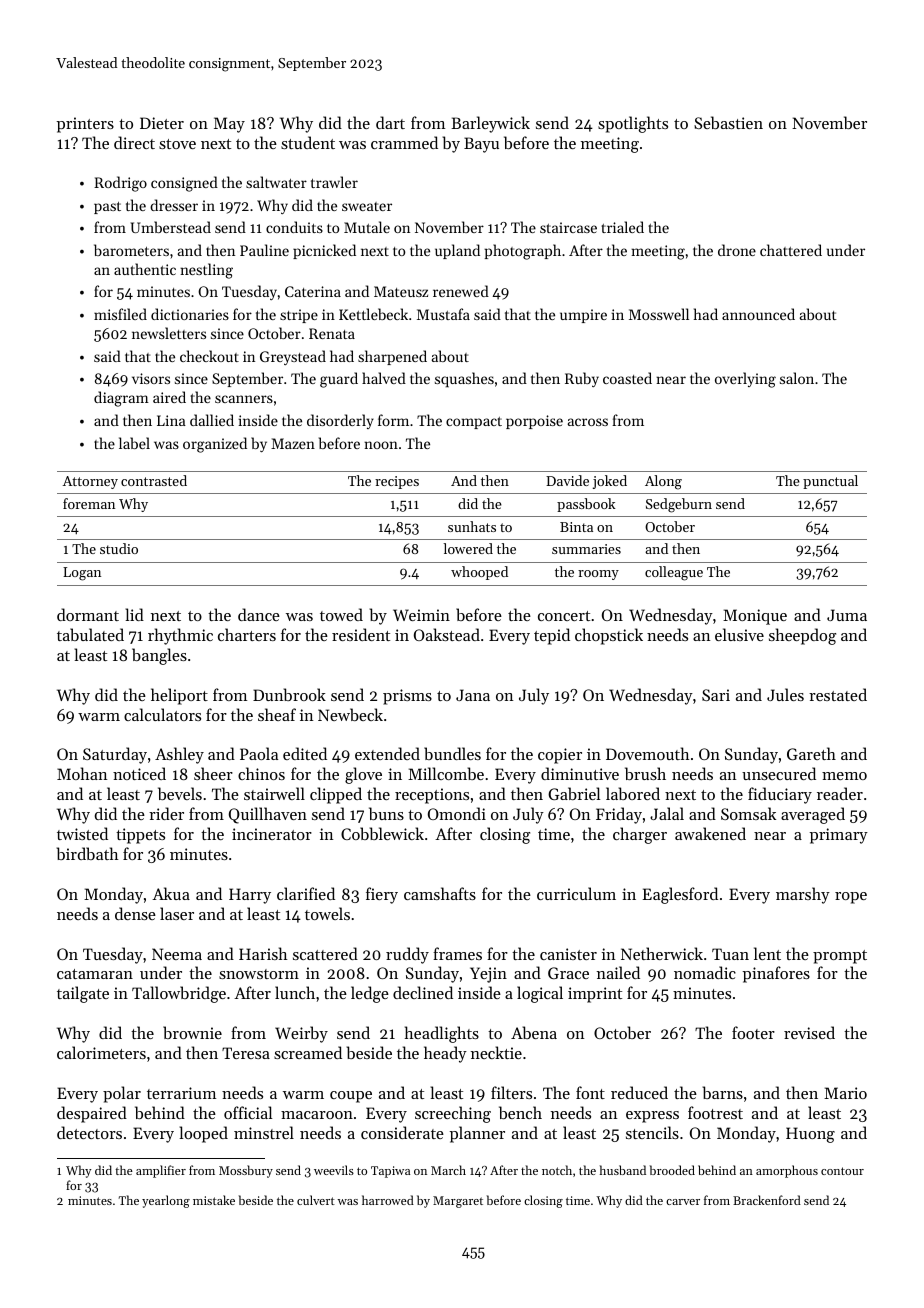  What do you see at coordinates (179, 755) in the screenshot?
I see `Ashley` at bounding box center [179, 755].
